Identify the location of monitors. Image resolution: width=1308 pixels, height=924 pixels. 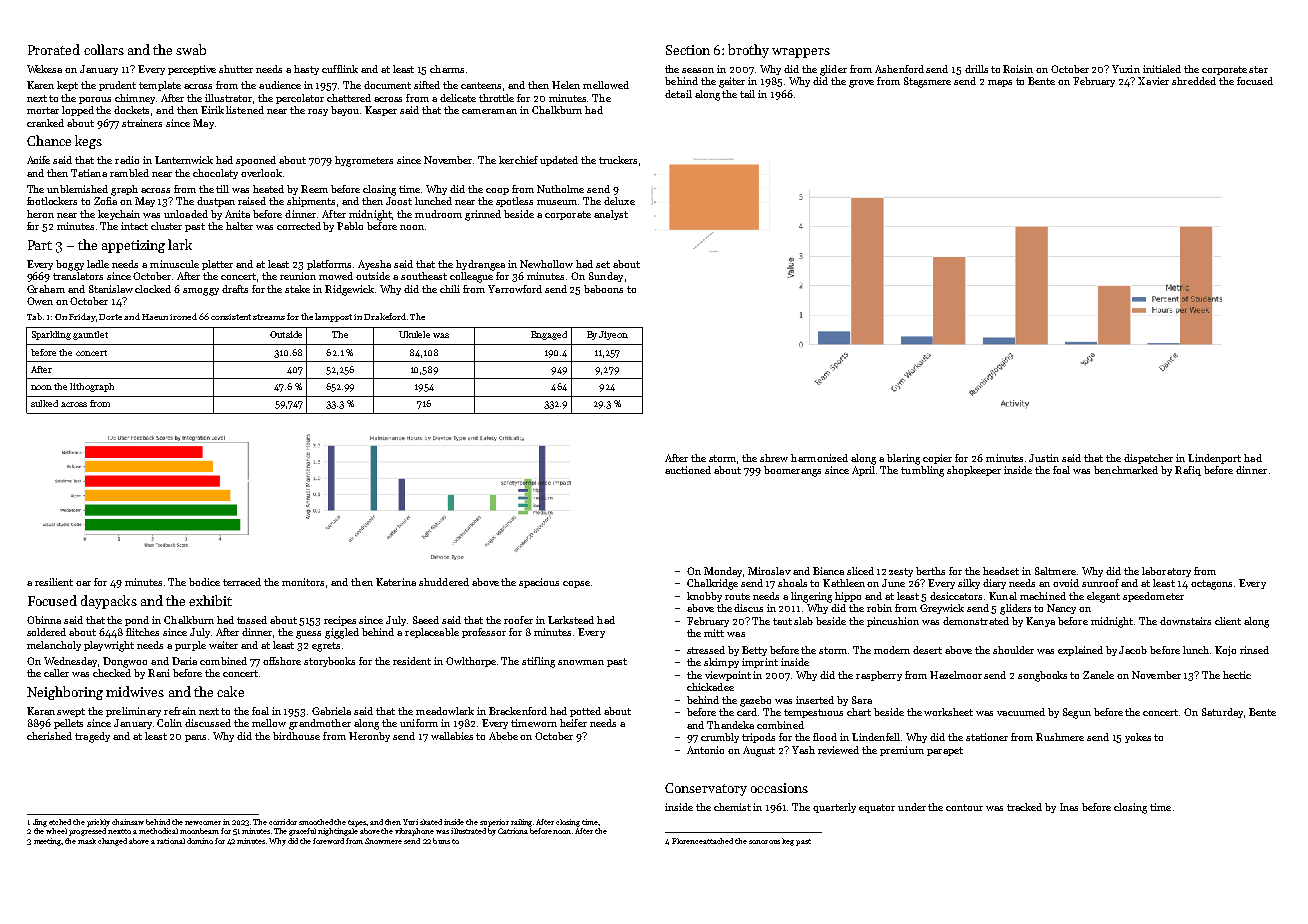
(303, 582).
